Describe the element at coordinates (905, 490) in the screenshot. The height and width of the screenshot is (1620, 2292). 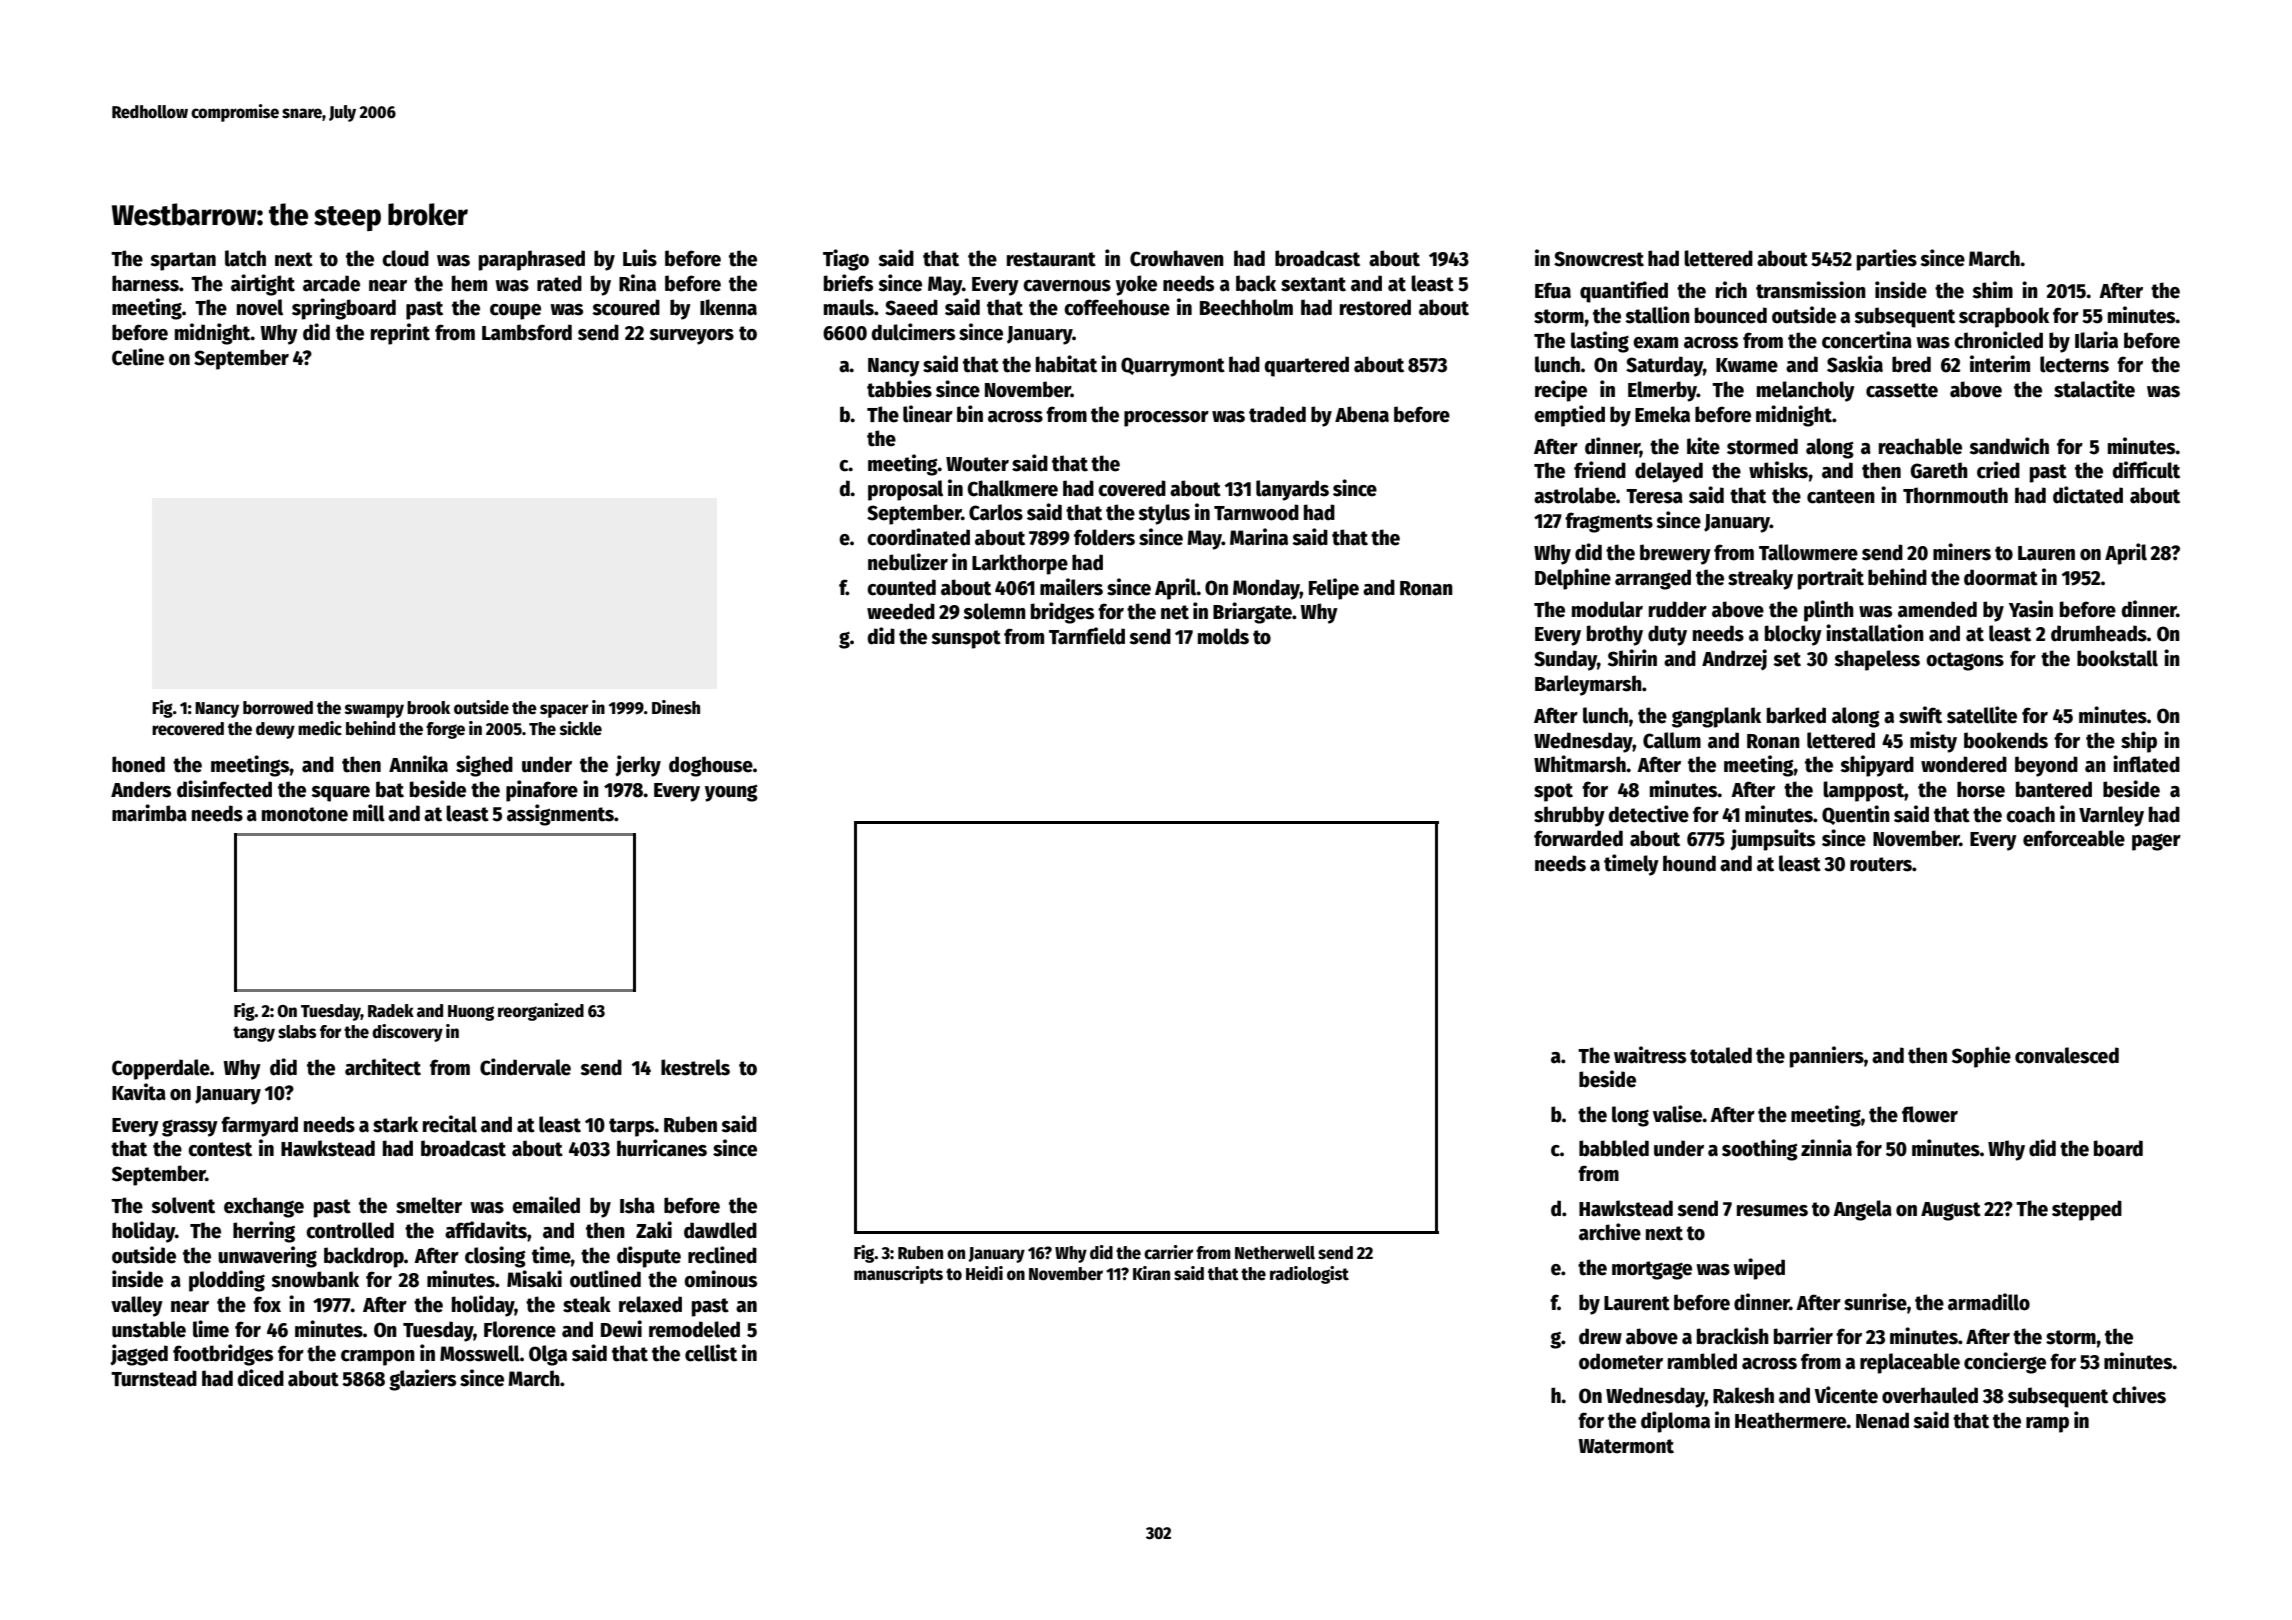
I see `proposal` at that location.
